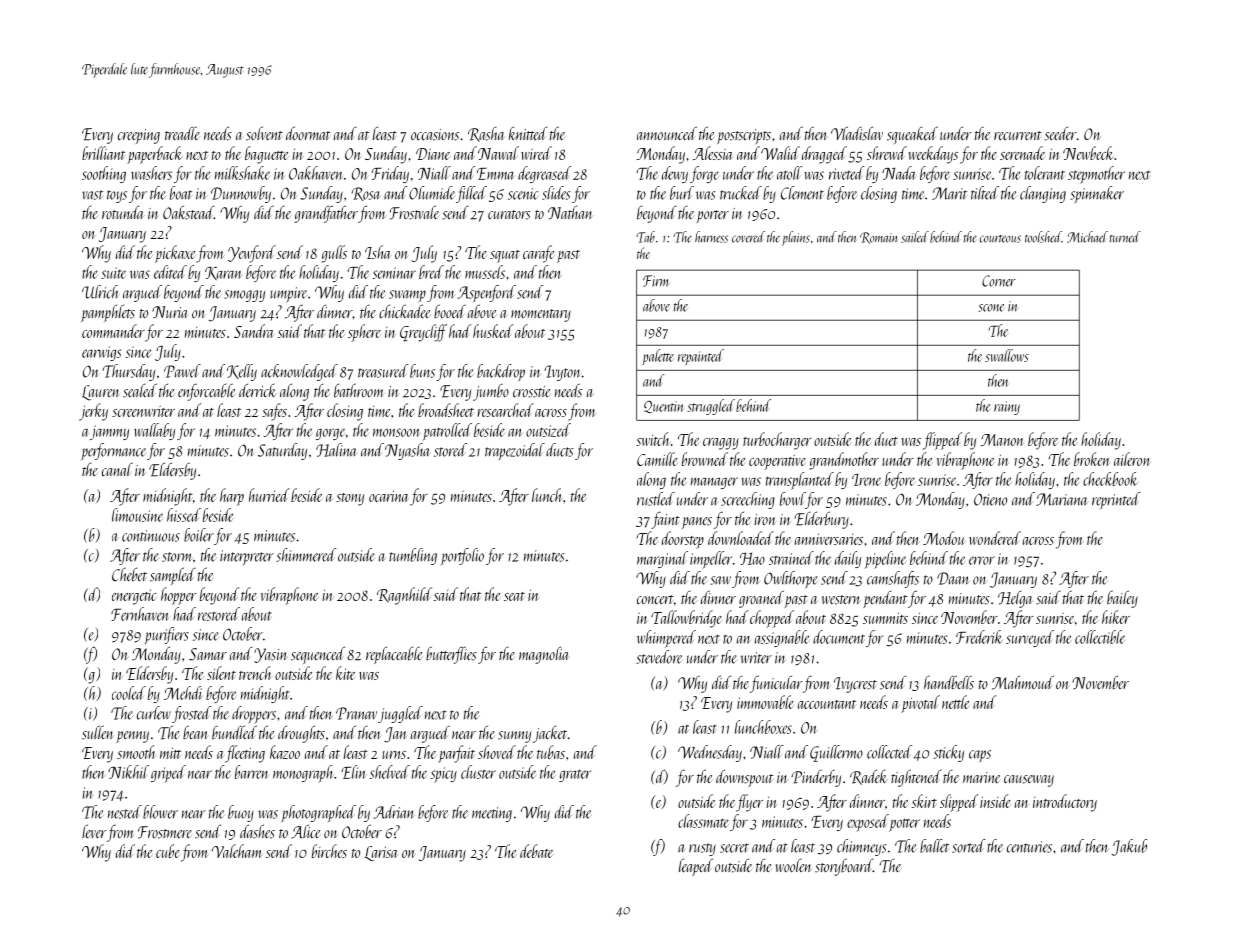 This screenshot has width=1233, height=952. What do you see at coordinates (1007, 408) in the screenshot?
I see `rainy` at bounding box center [1007, 408].
